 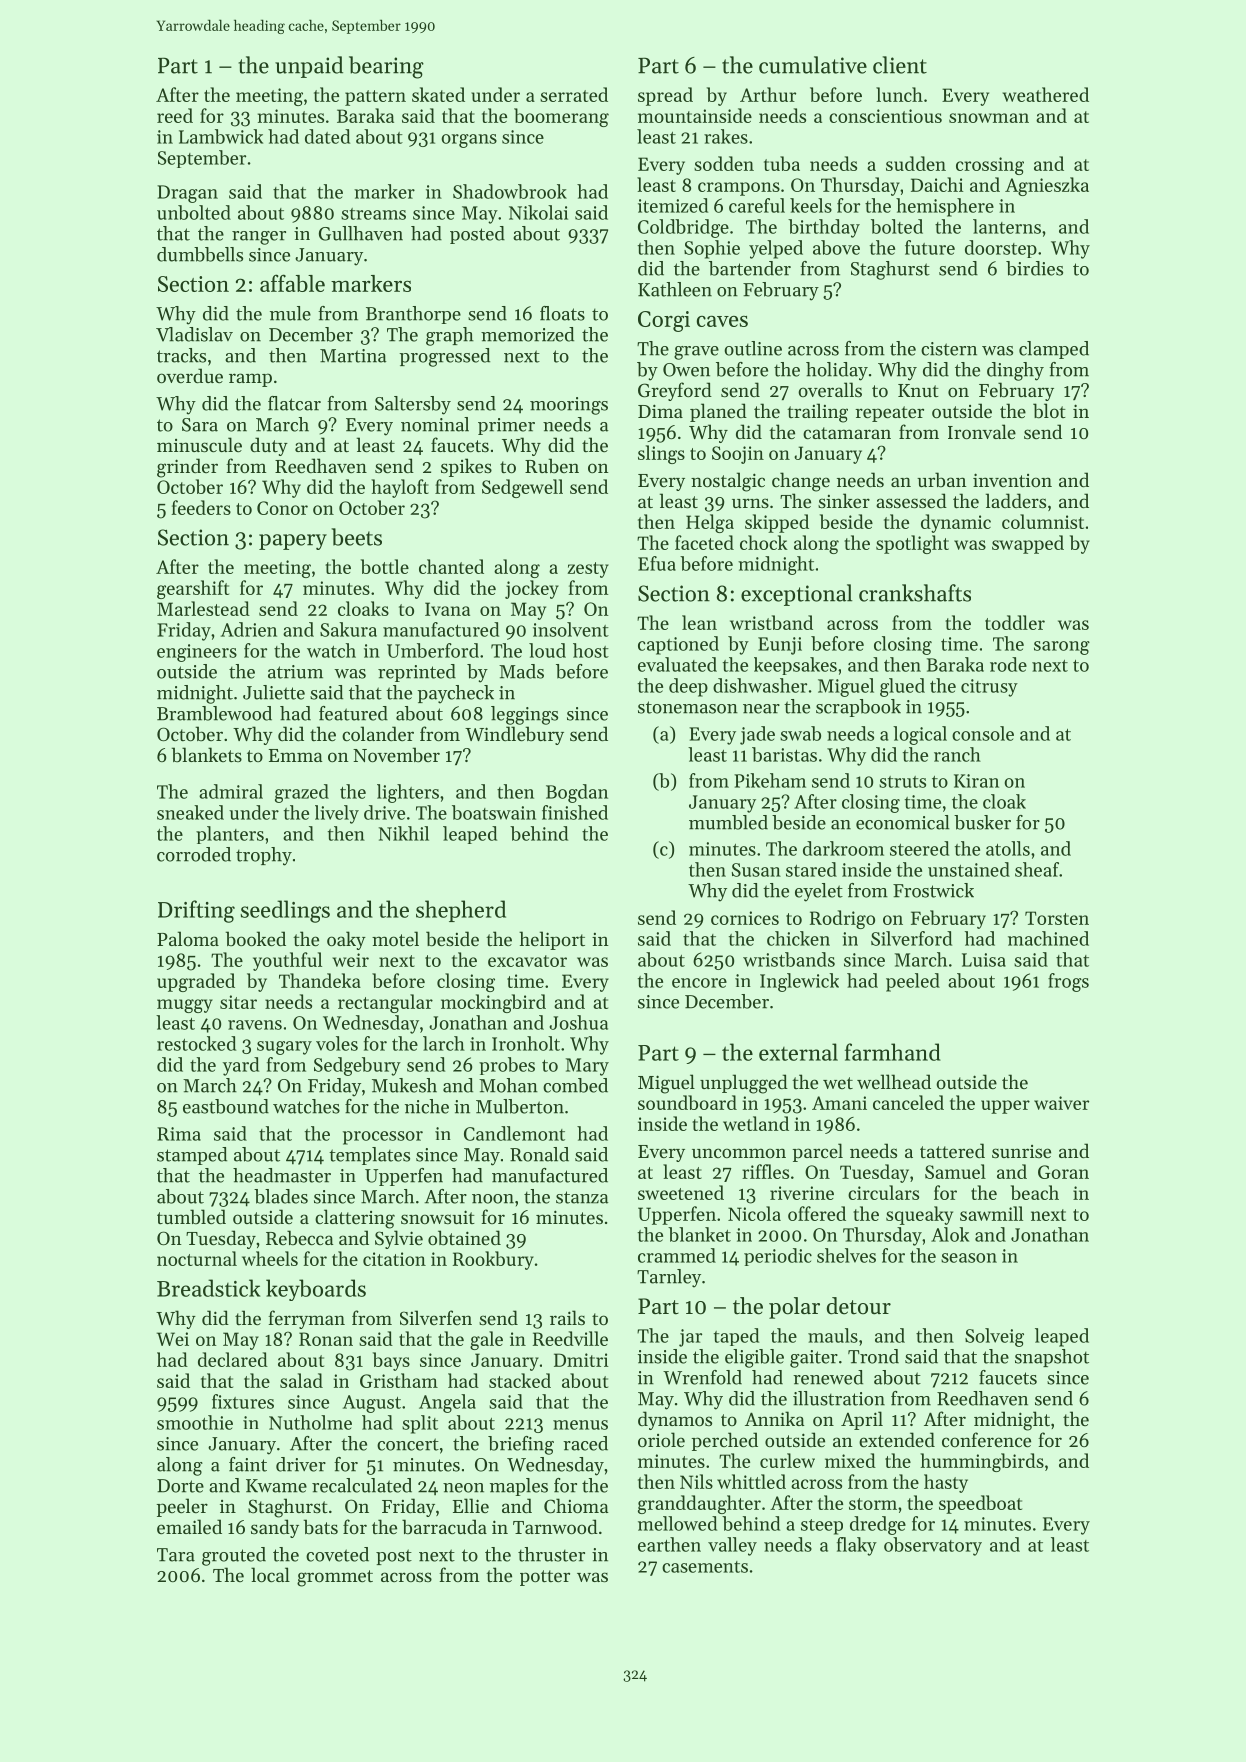 I want to click on tumbled, so click(x=191, y=1216).
